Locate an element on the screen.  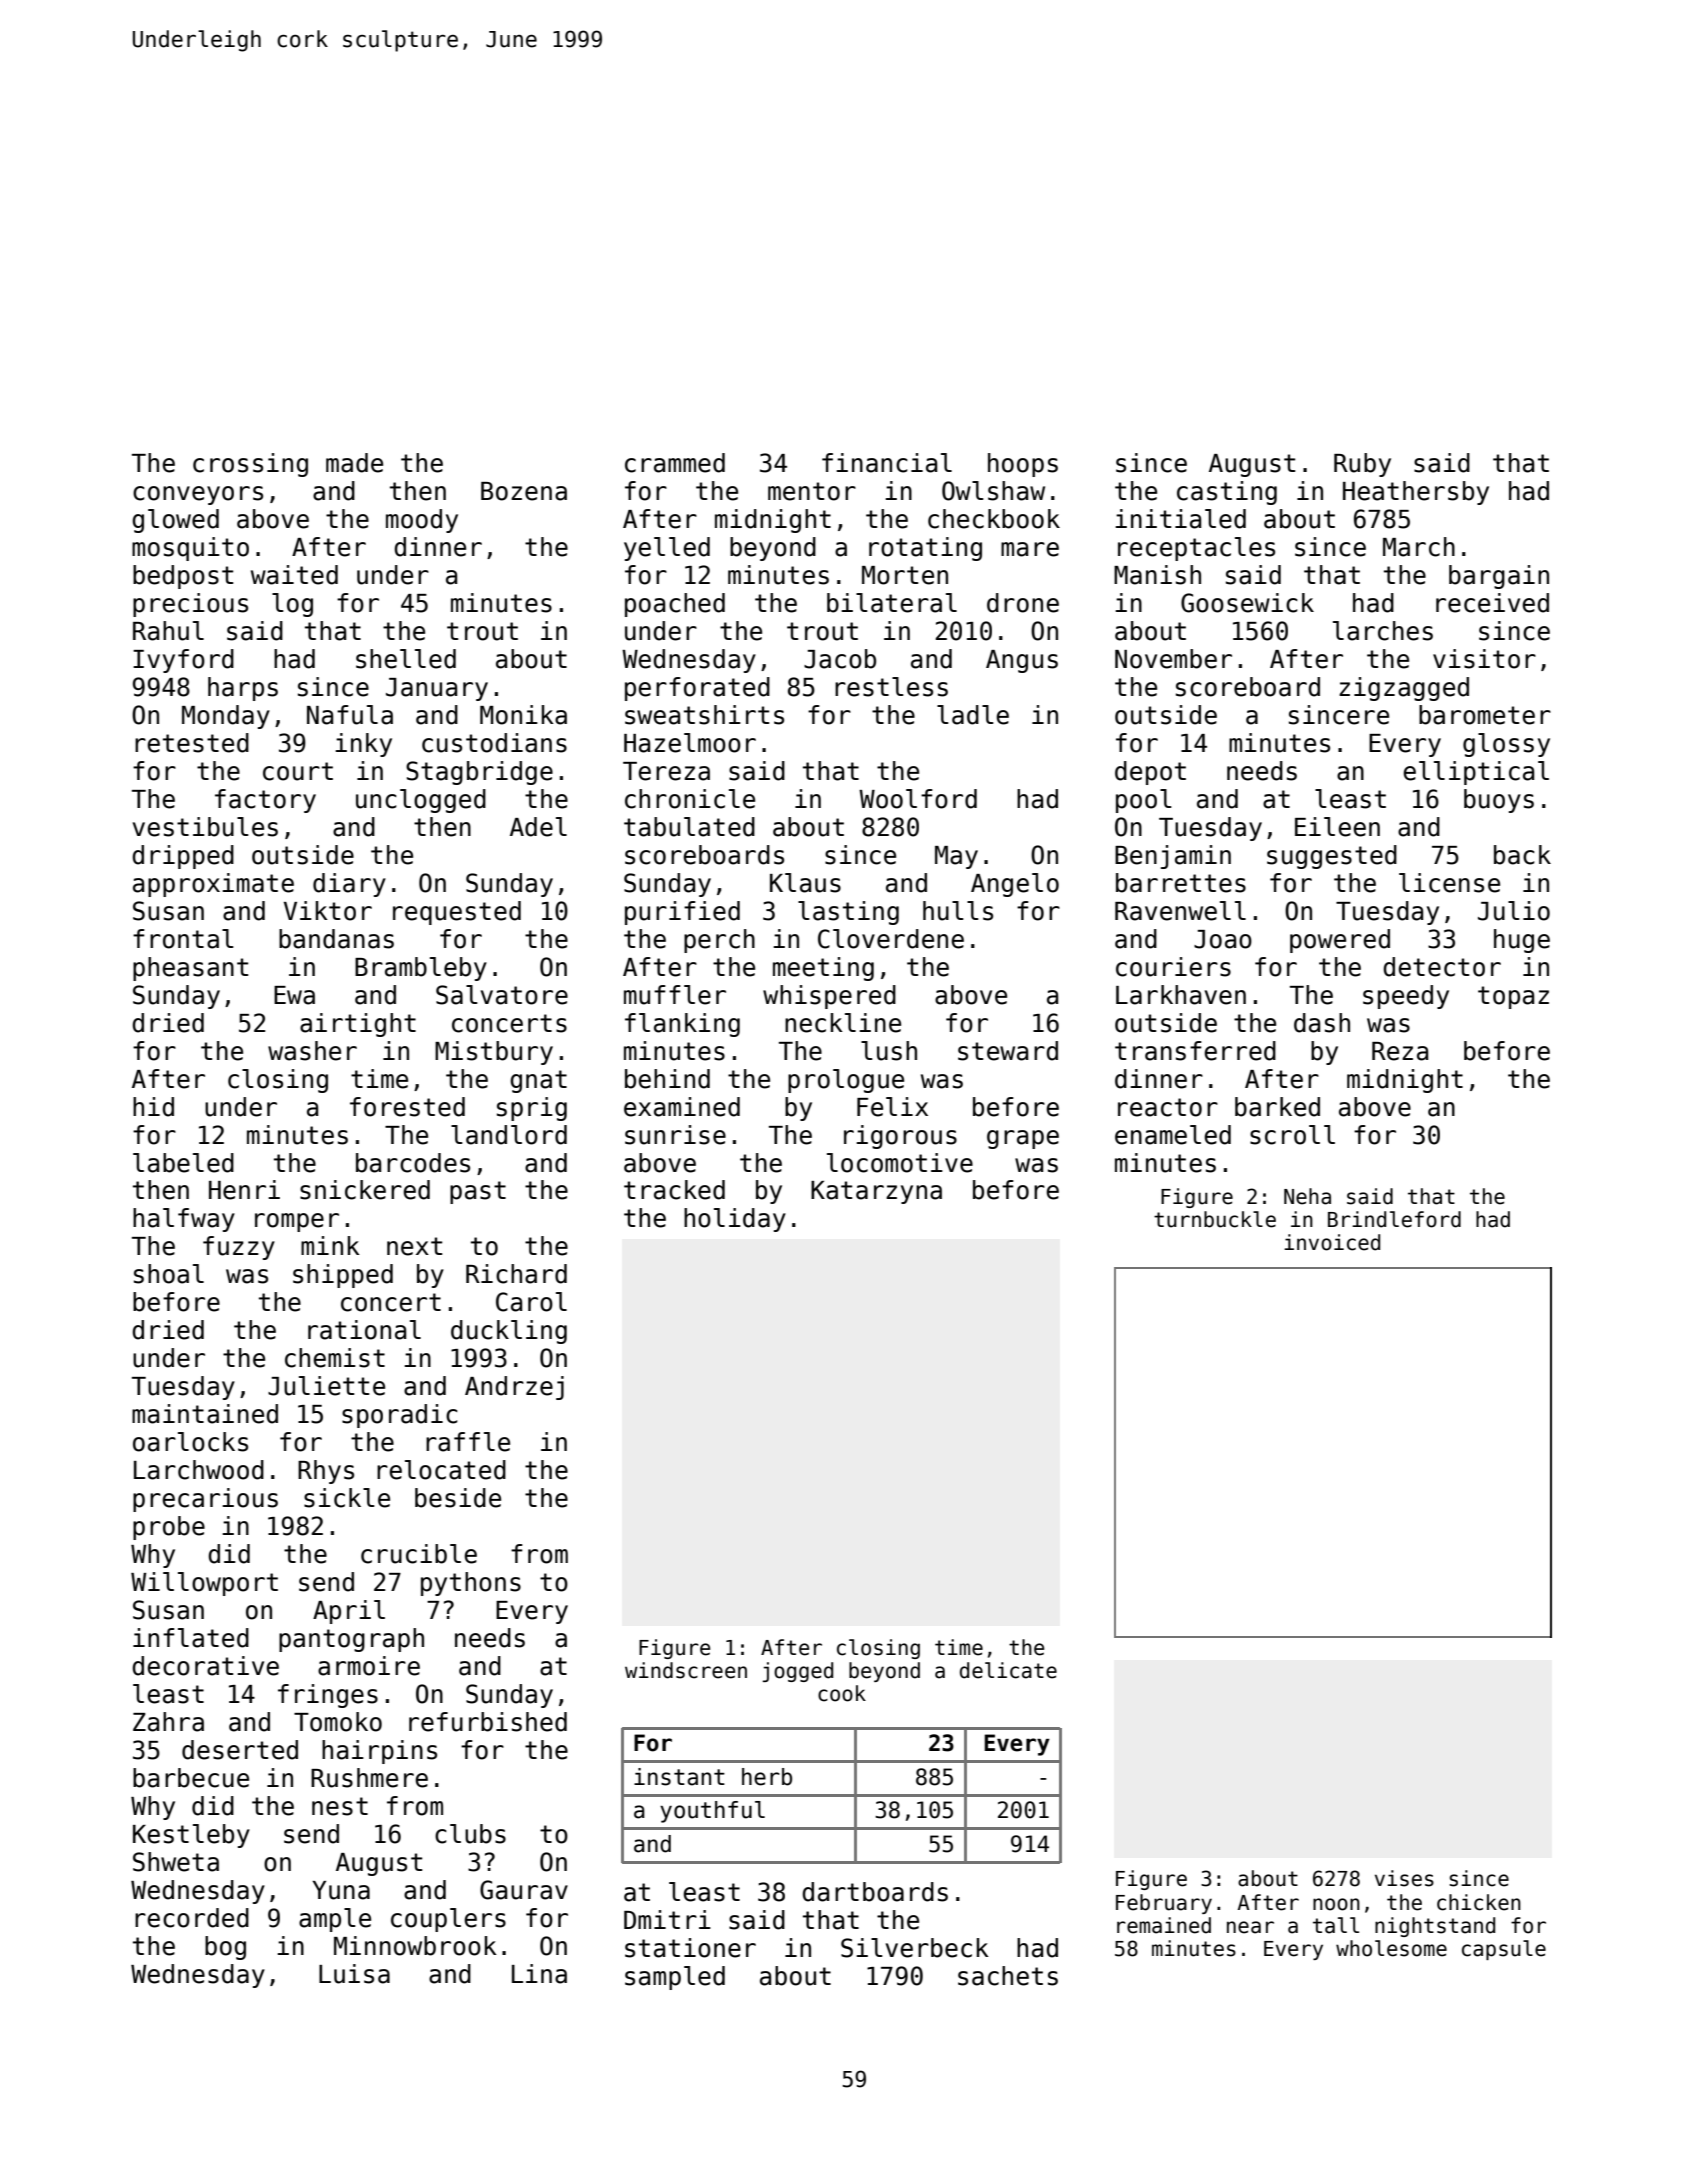
romper is located at coordinates (297, 1222).
